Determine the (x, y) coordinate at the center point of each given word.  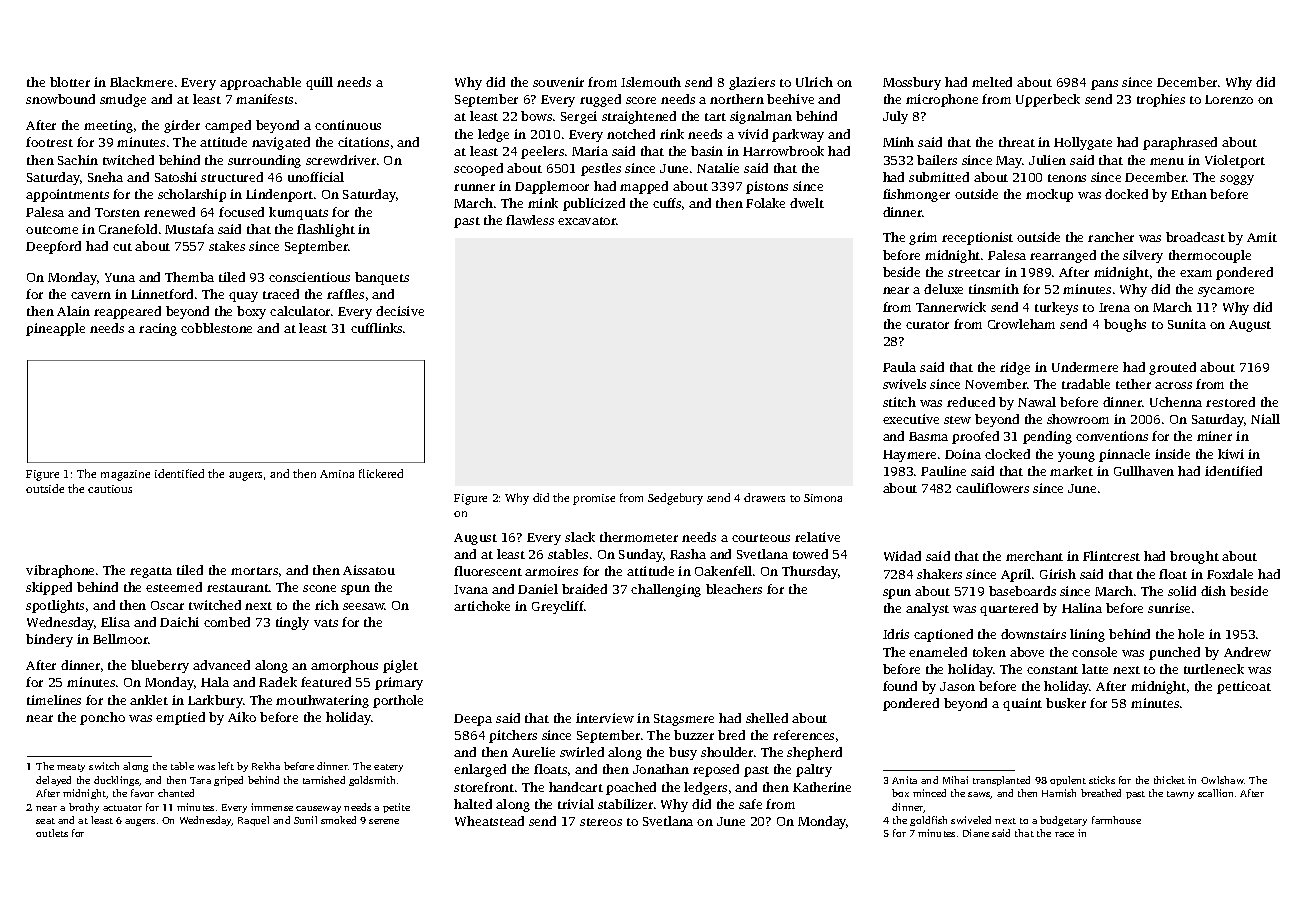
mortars (254, 571)
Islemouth (651, 82)
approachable (260, 83)
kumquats (298, 213)
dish (1213, 591)
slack (580, 537)
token (989, 652)
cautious (110, 489)
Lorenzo (1229, 99)
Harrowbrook (783, 151)
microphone (942, 100)
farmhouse (1116, 820)
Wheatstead (489, 821)
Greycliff (558, 607)
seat (45, 821)
